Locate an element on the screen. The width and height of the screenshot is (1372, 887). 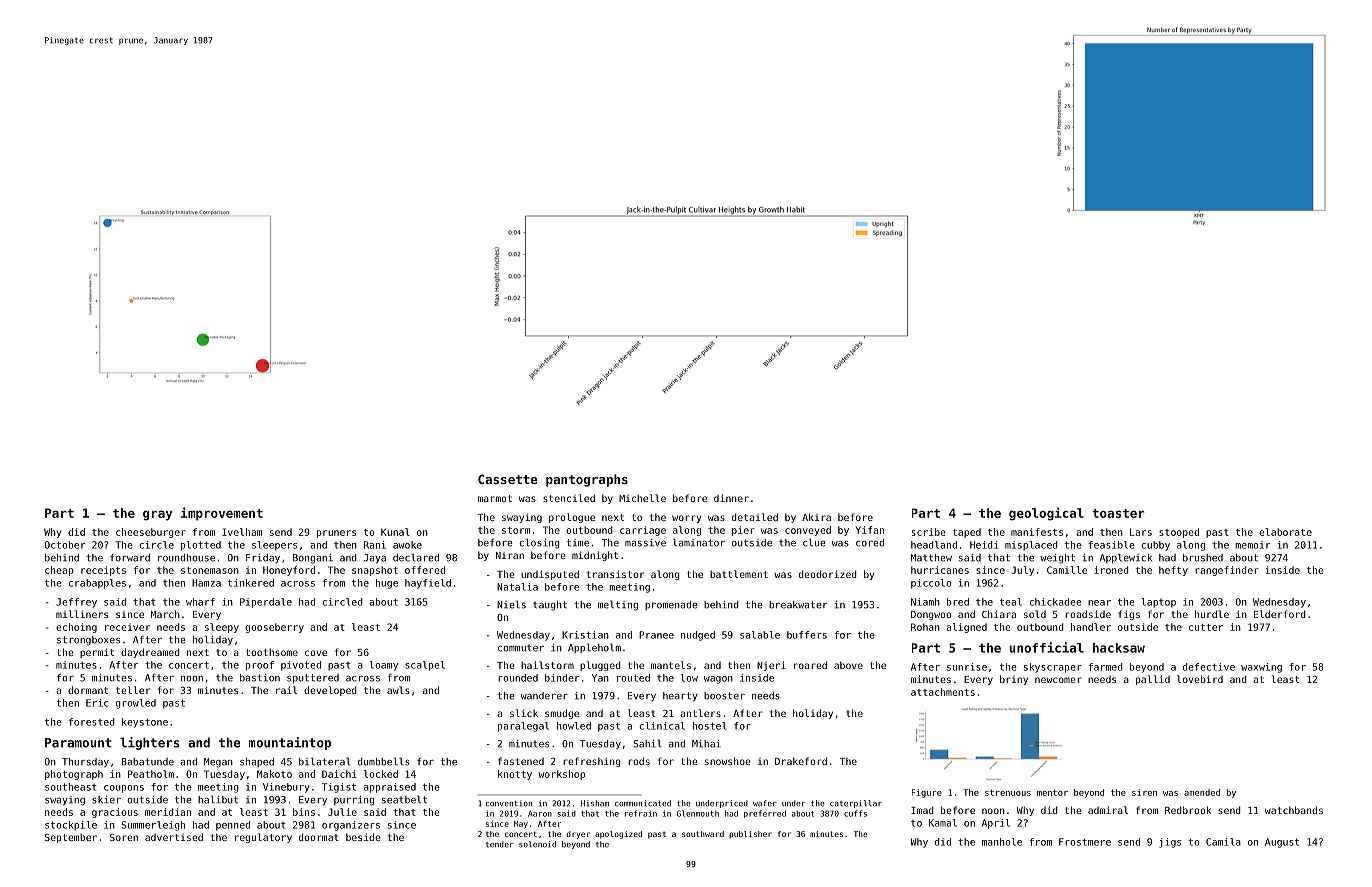
promenade is located at coordinates (671, 605).
